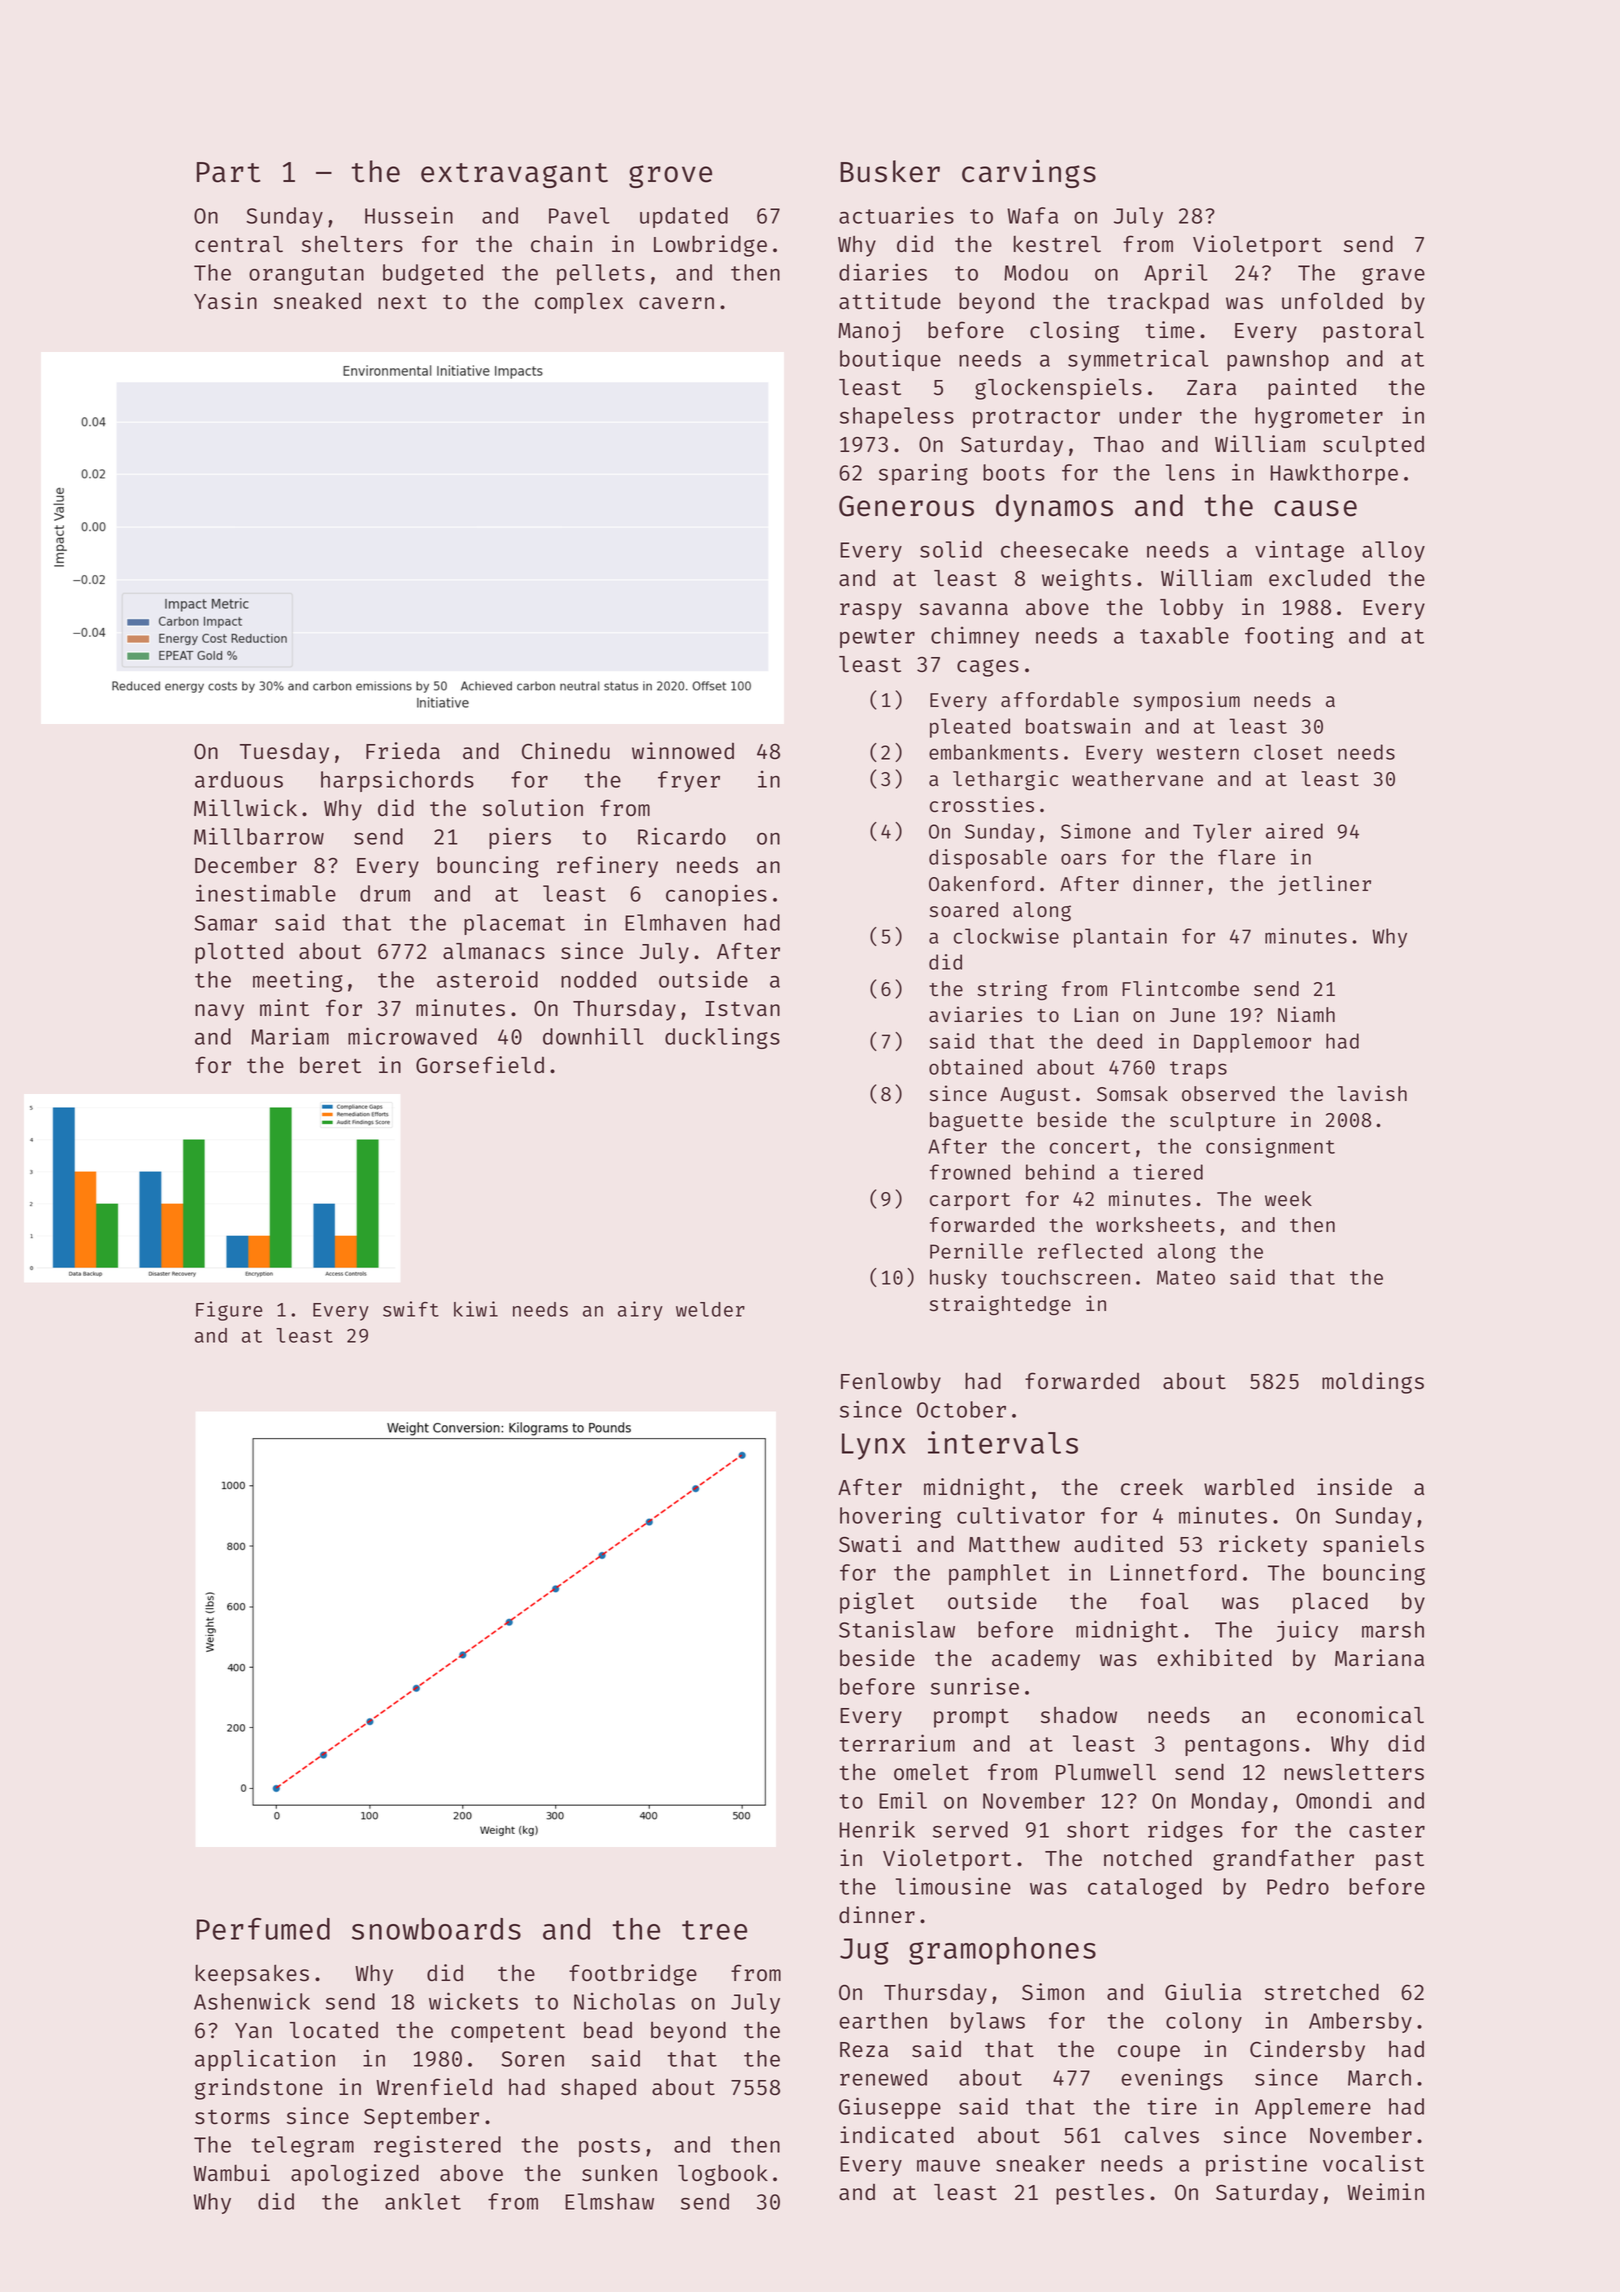 The image size is (1620, 2292). Describe the element at coordinates (259, 836) in the page. I see `Millbarrow` at that location.
